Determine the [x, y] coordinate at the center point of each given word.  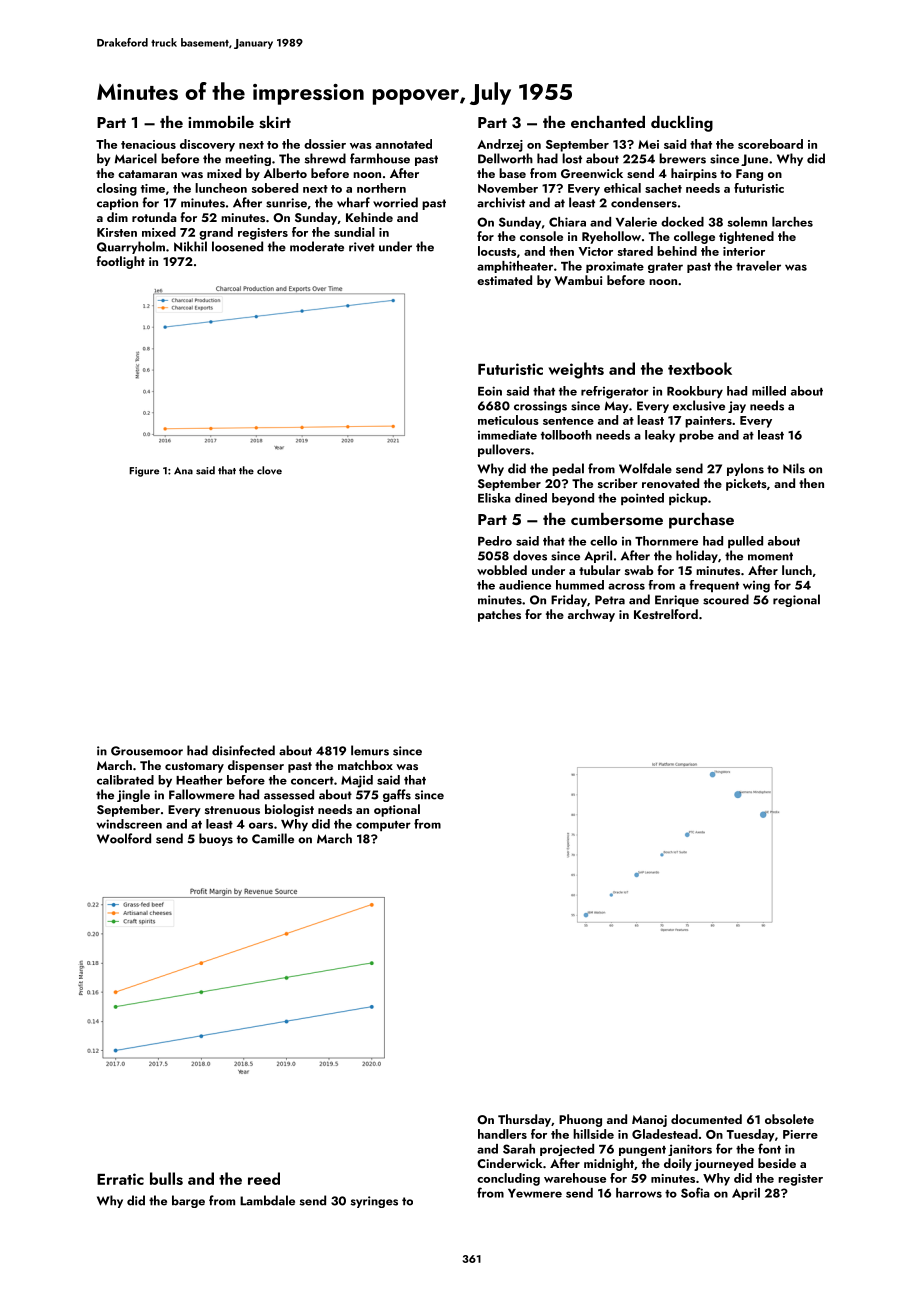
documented [706, 1119]
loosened [237, 246]
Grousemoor [147, 751]
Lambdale [267, 1200]
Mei [648, 144]
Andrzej [500, 145]
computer [383, 826]
